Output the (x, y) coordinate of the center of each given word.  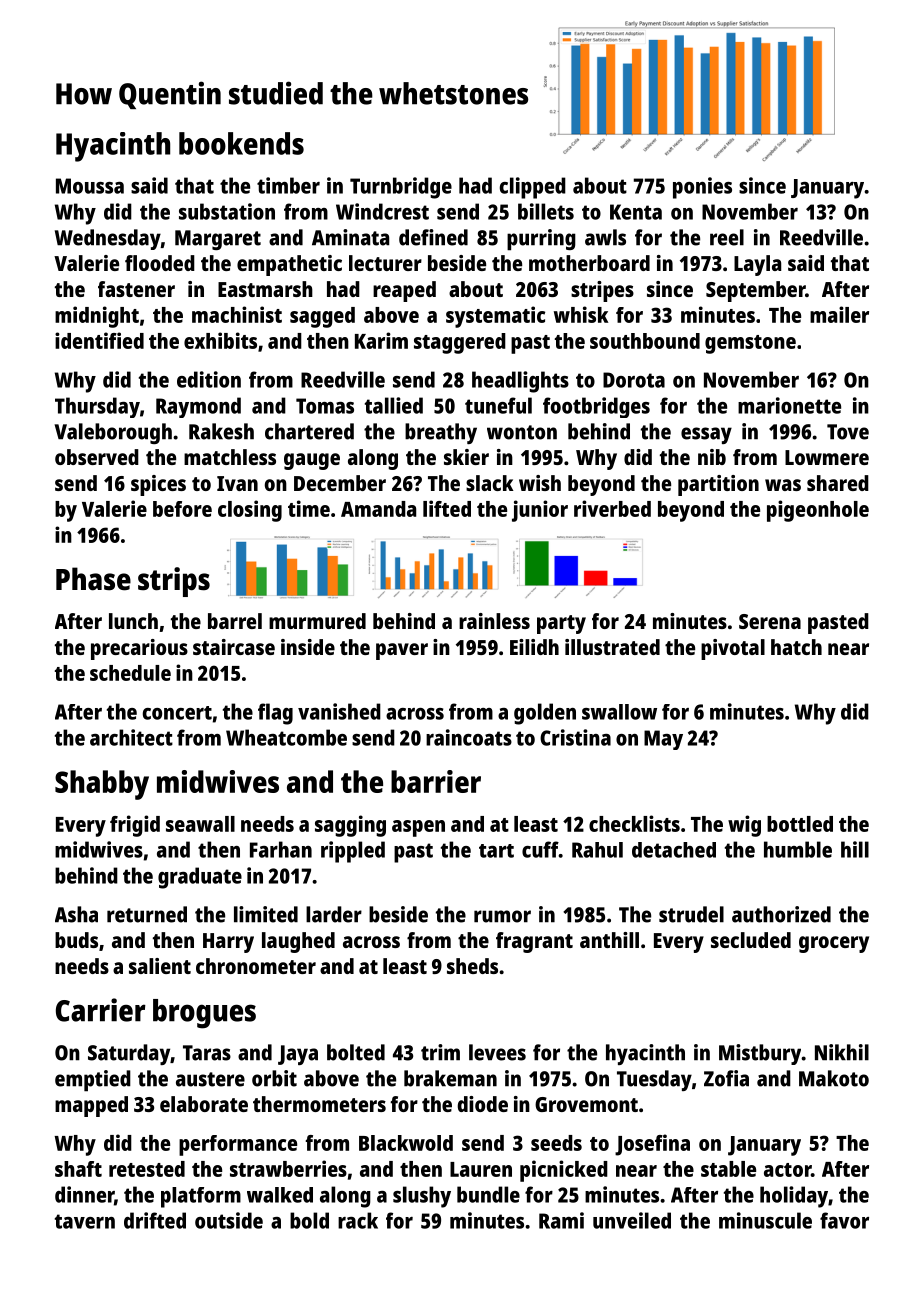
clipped (533, 188)
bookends (241, 143)
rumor (502, 916)
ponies (702, 188)
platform (201, 1197)
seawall (200, 824)
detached (674, 850)
